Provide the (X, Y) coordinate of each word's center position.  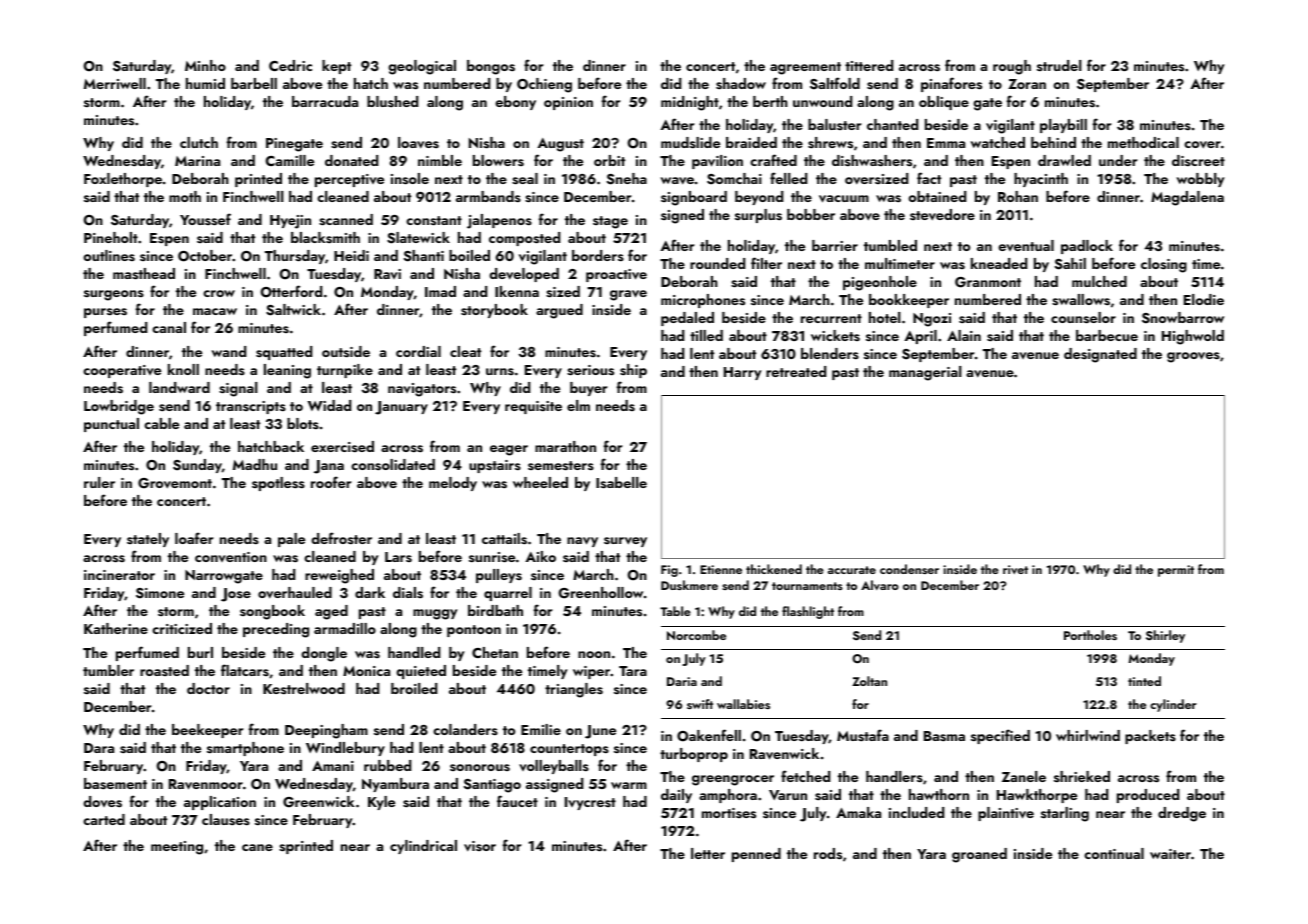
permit (1176, 571)
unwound (822, 101)
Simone (160, 593)
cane (257, 847)
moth (185, 196)
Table (675, 611)
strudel (1059, 65)
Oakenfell (709, 735)
